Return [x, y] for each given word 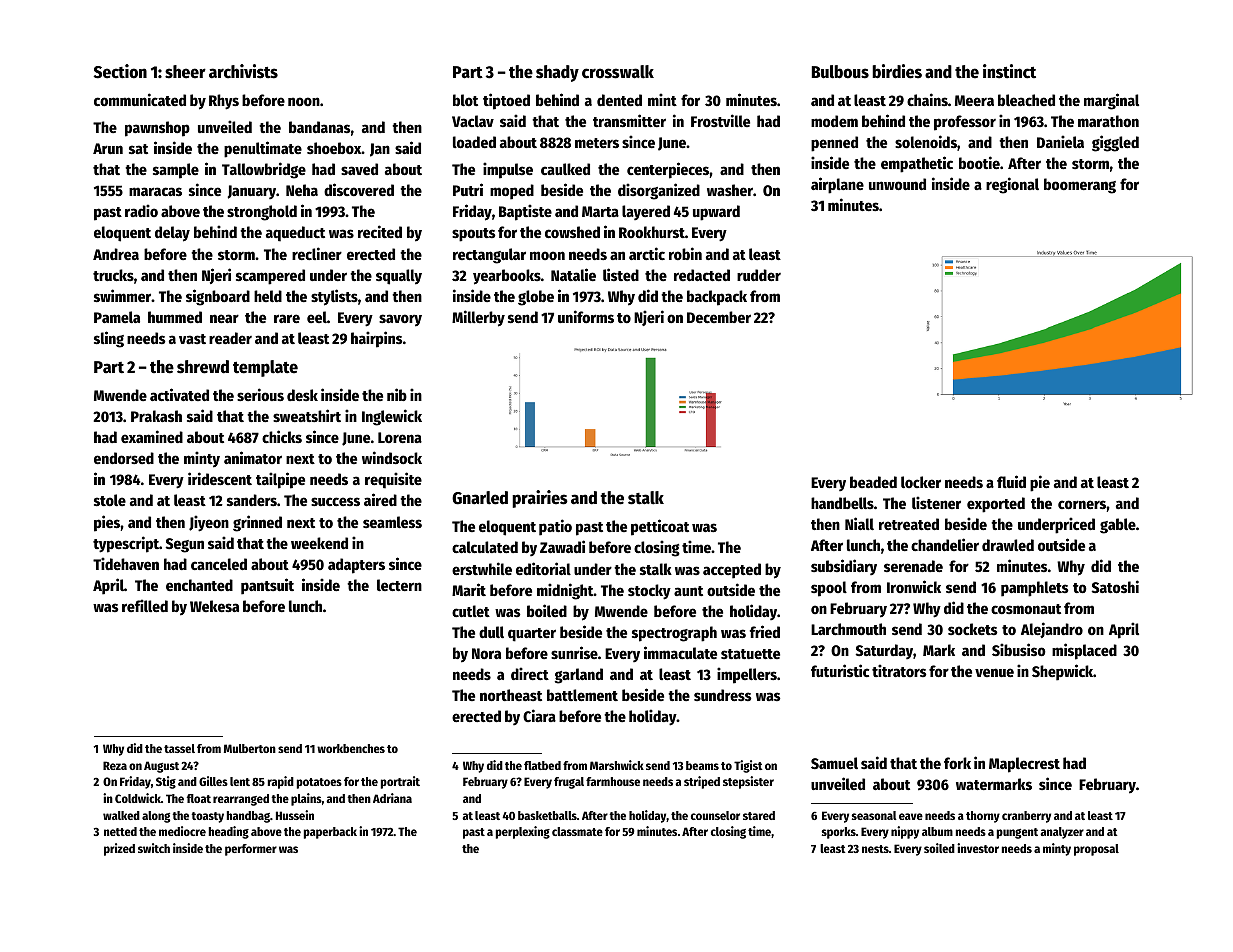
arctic [647, 253]
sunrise [574, 652]
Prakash [156, 416]
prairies [540, 499]
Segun [185, 545]
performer [251, 850]
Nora [486, 653]
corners [1082, 504]
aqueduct [295, 234]
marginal [1111, 101]
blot [465, 100]
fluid [1011, 481]
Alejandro [1052, 630]
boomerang [1080, 186]
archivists [243, 71]
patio [555, 527]
